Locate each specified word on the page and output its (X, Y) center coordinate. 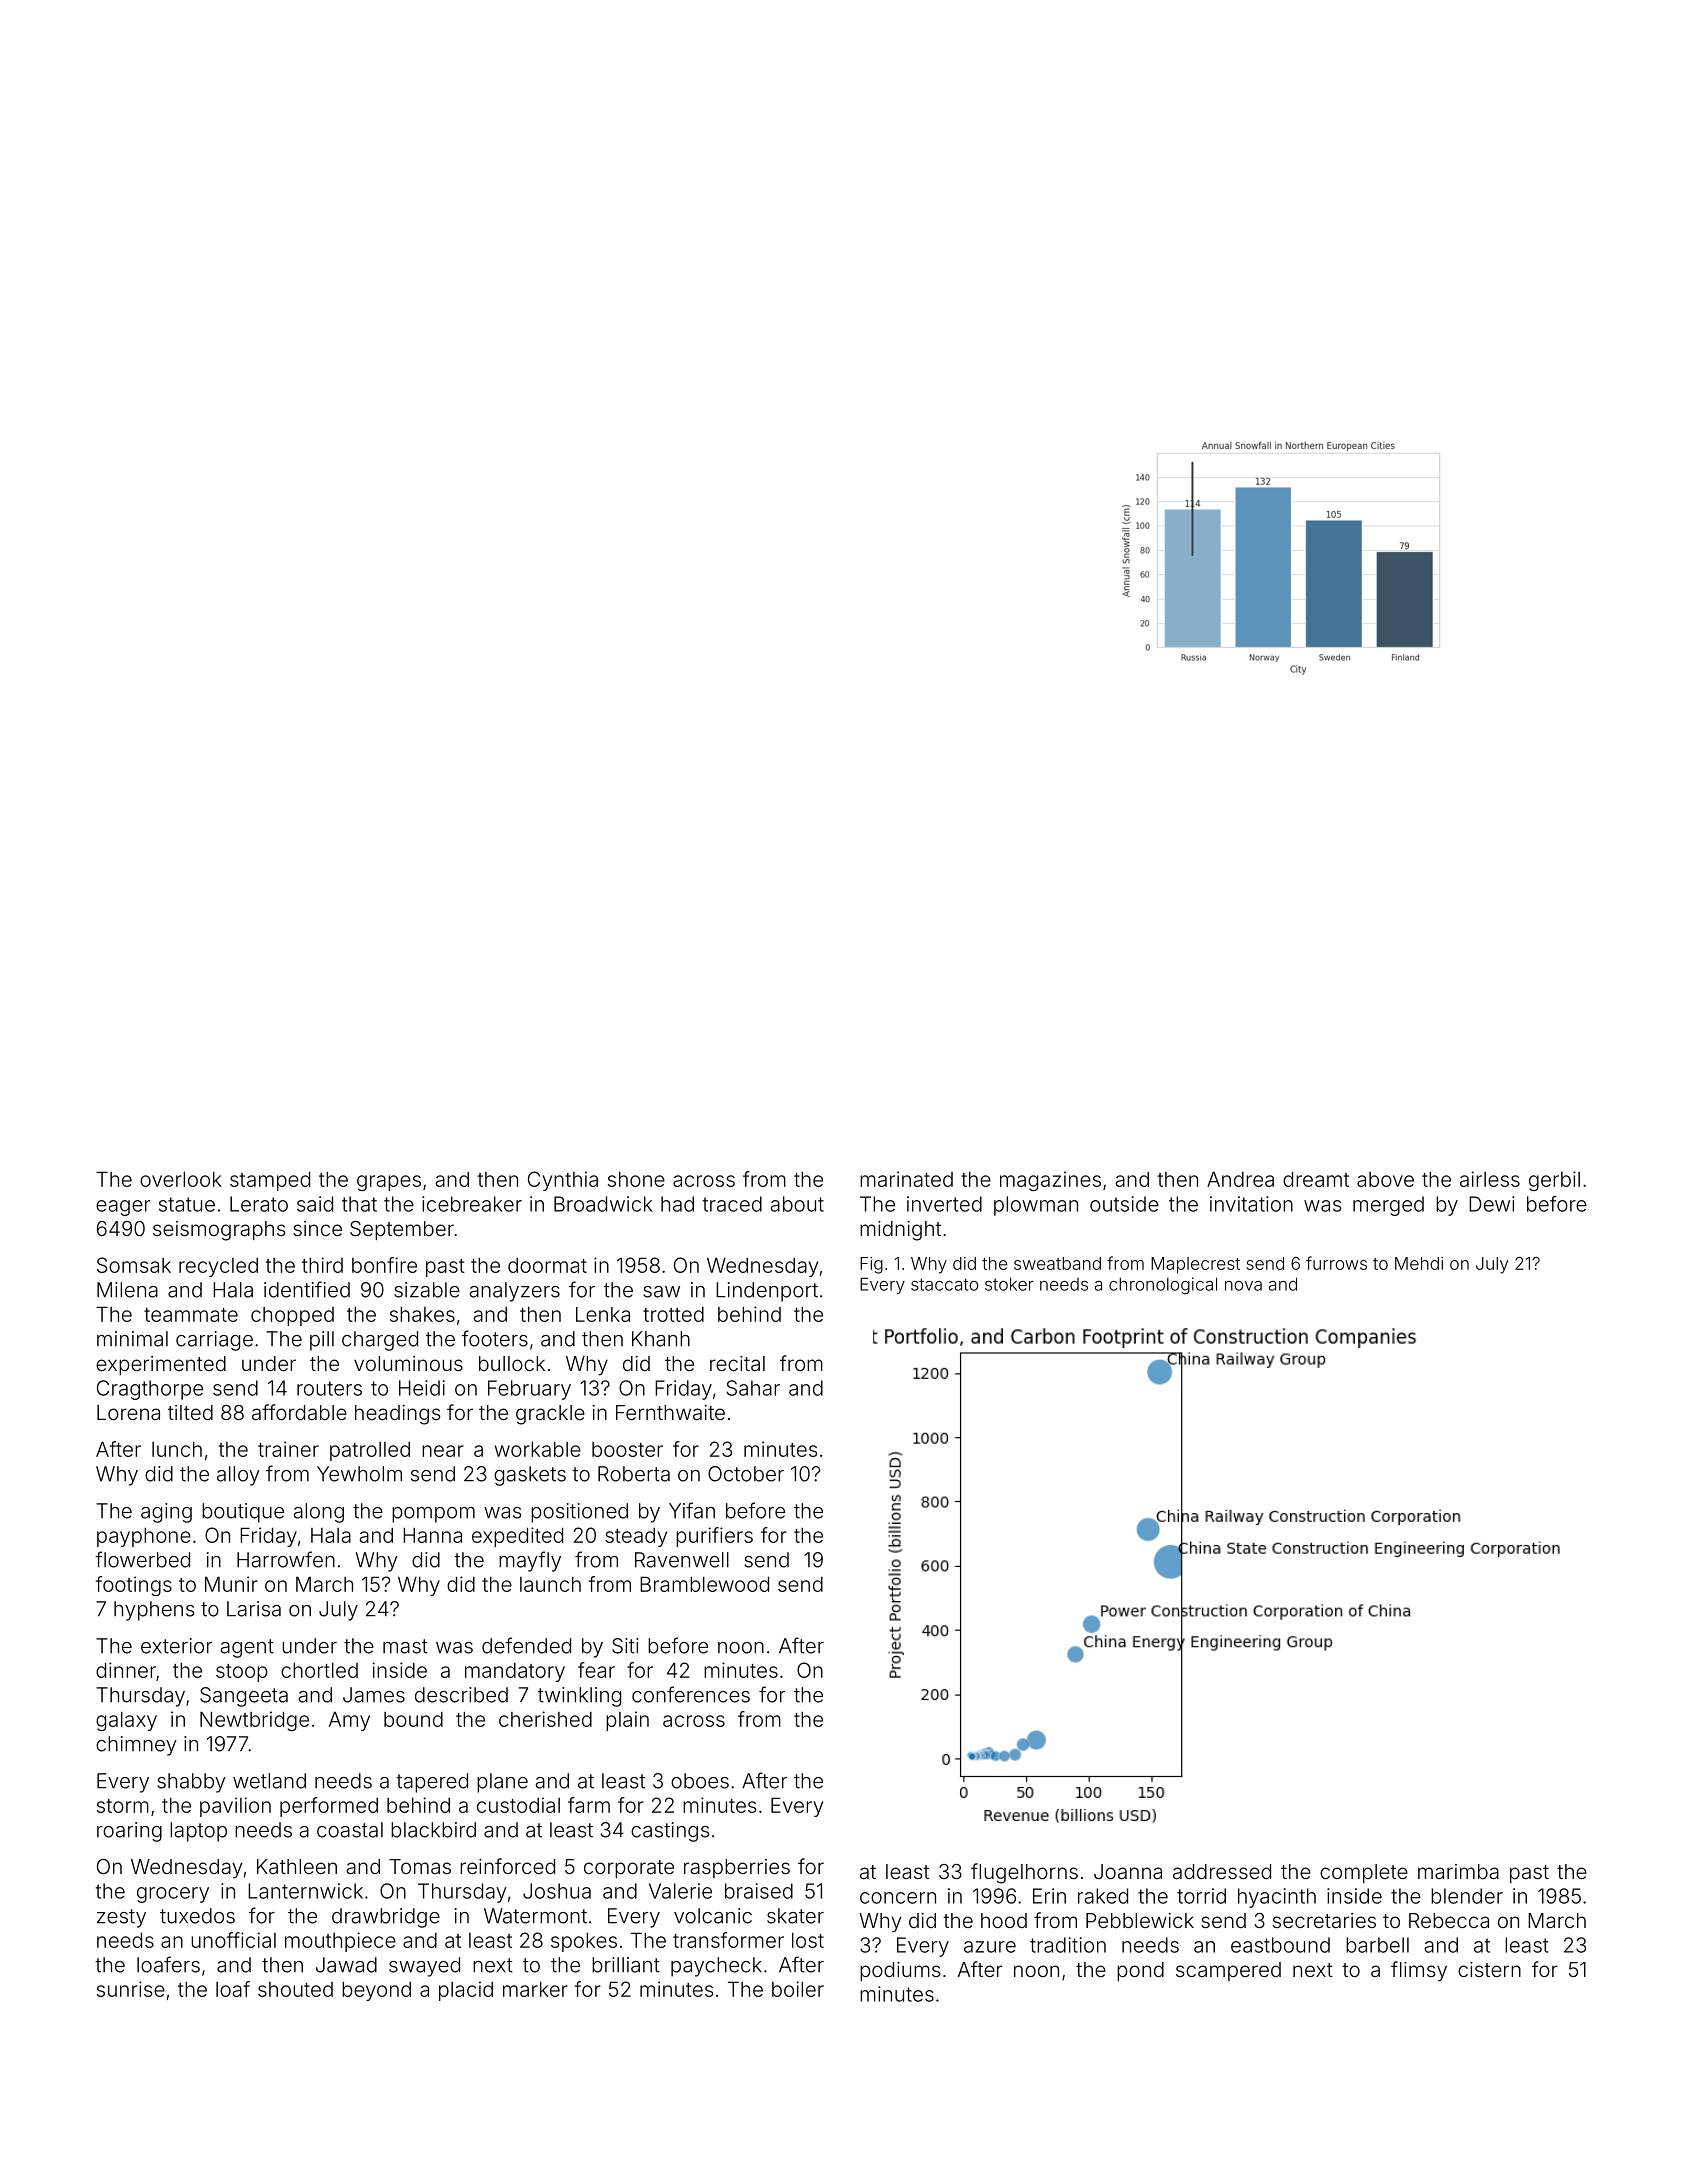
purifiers (714, 1537)
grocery (173, 1895)
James (374, 1695)
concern (898, 1898)
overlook (181, 1179)
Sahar (753, 1388)
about (797, 1204)
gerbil (1554, 1181)
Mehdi (1419, 1263)
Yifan (692, 1510)
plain (627, 1721)
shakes (422, 1314)
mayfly (530, 1561)
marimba (1458, 1871)
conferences (691, 1694)
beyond (376, 1991)
